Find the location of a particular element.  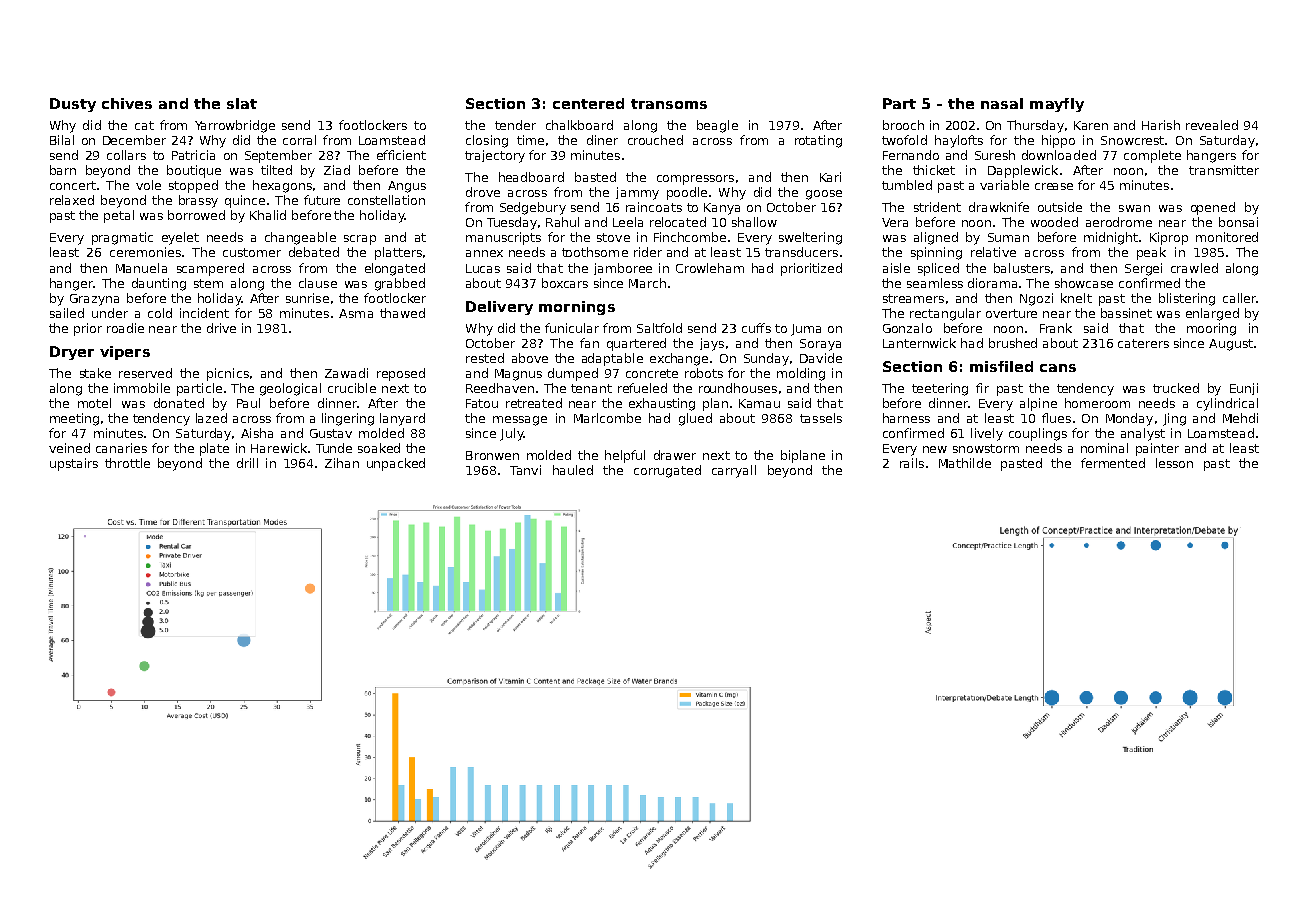

Kamau is located at coordinates (759, 403).
